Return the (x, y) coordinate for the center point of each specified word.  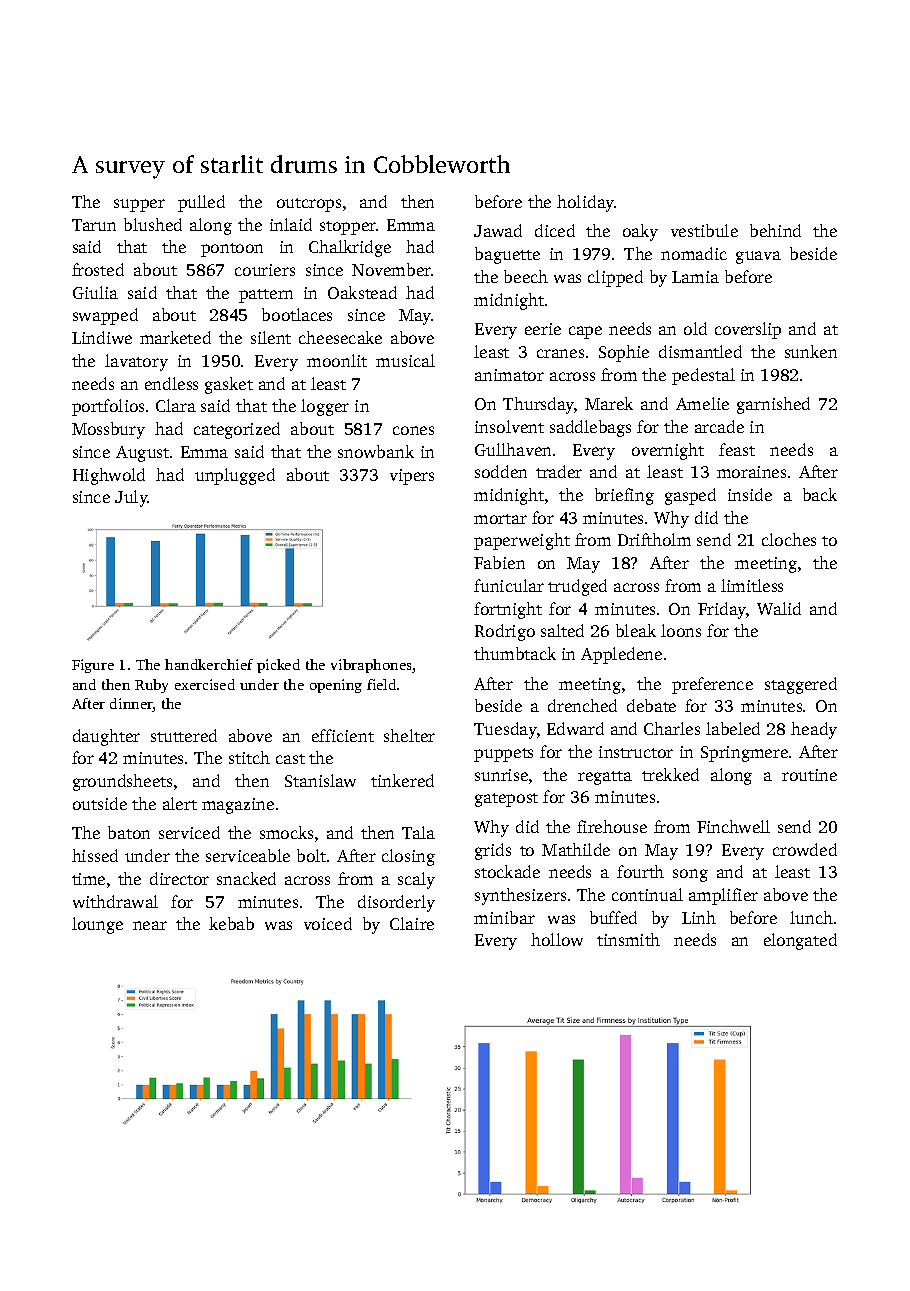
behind (775, 230)
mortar (500, 519)
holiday (585, 203)
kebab (231, 923)
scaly (416, 880)
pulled (201, 203)
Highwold (109, 476)
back (820, 494)
